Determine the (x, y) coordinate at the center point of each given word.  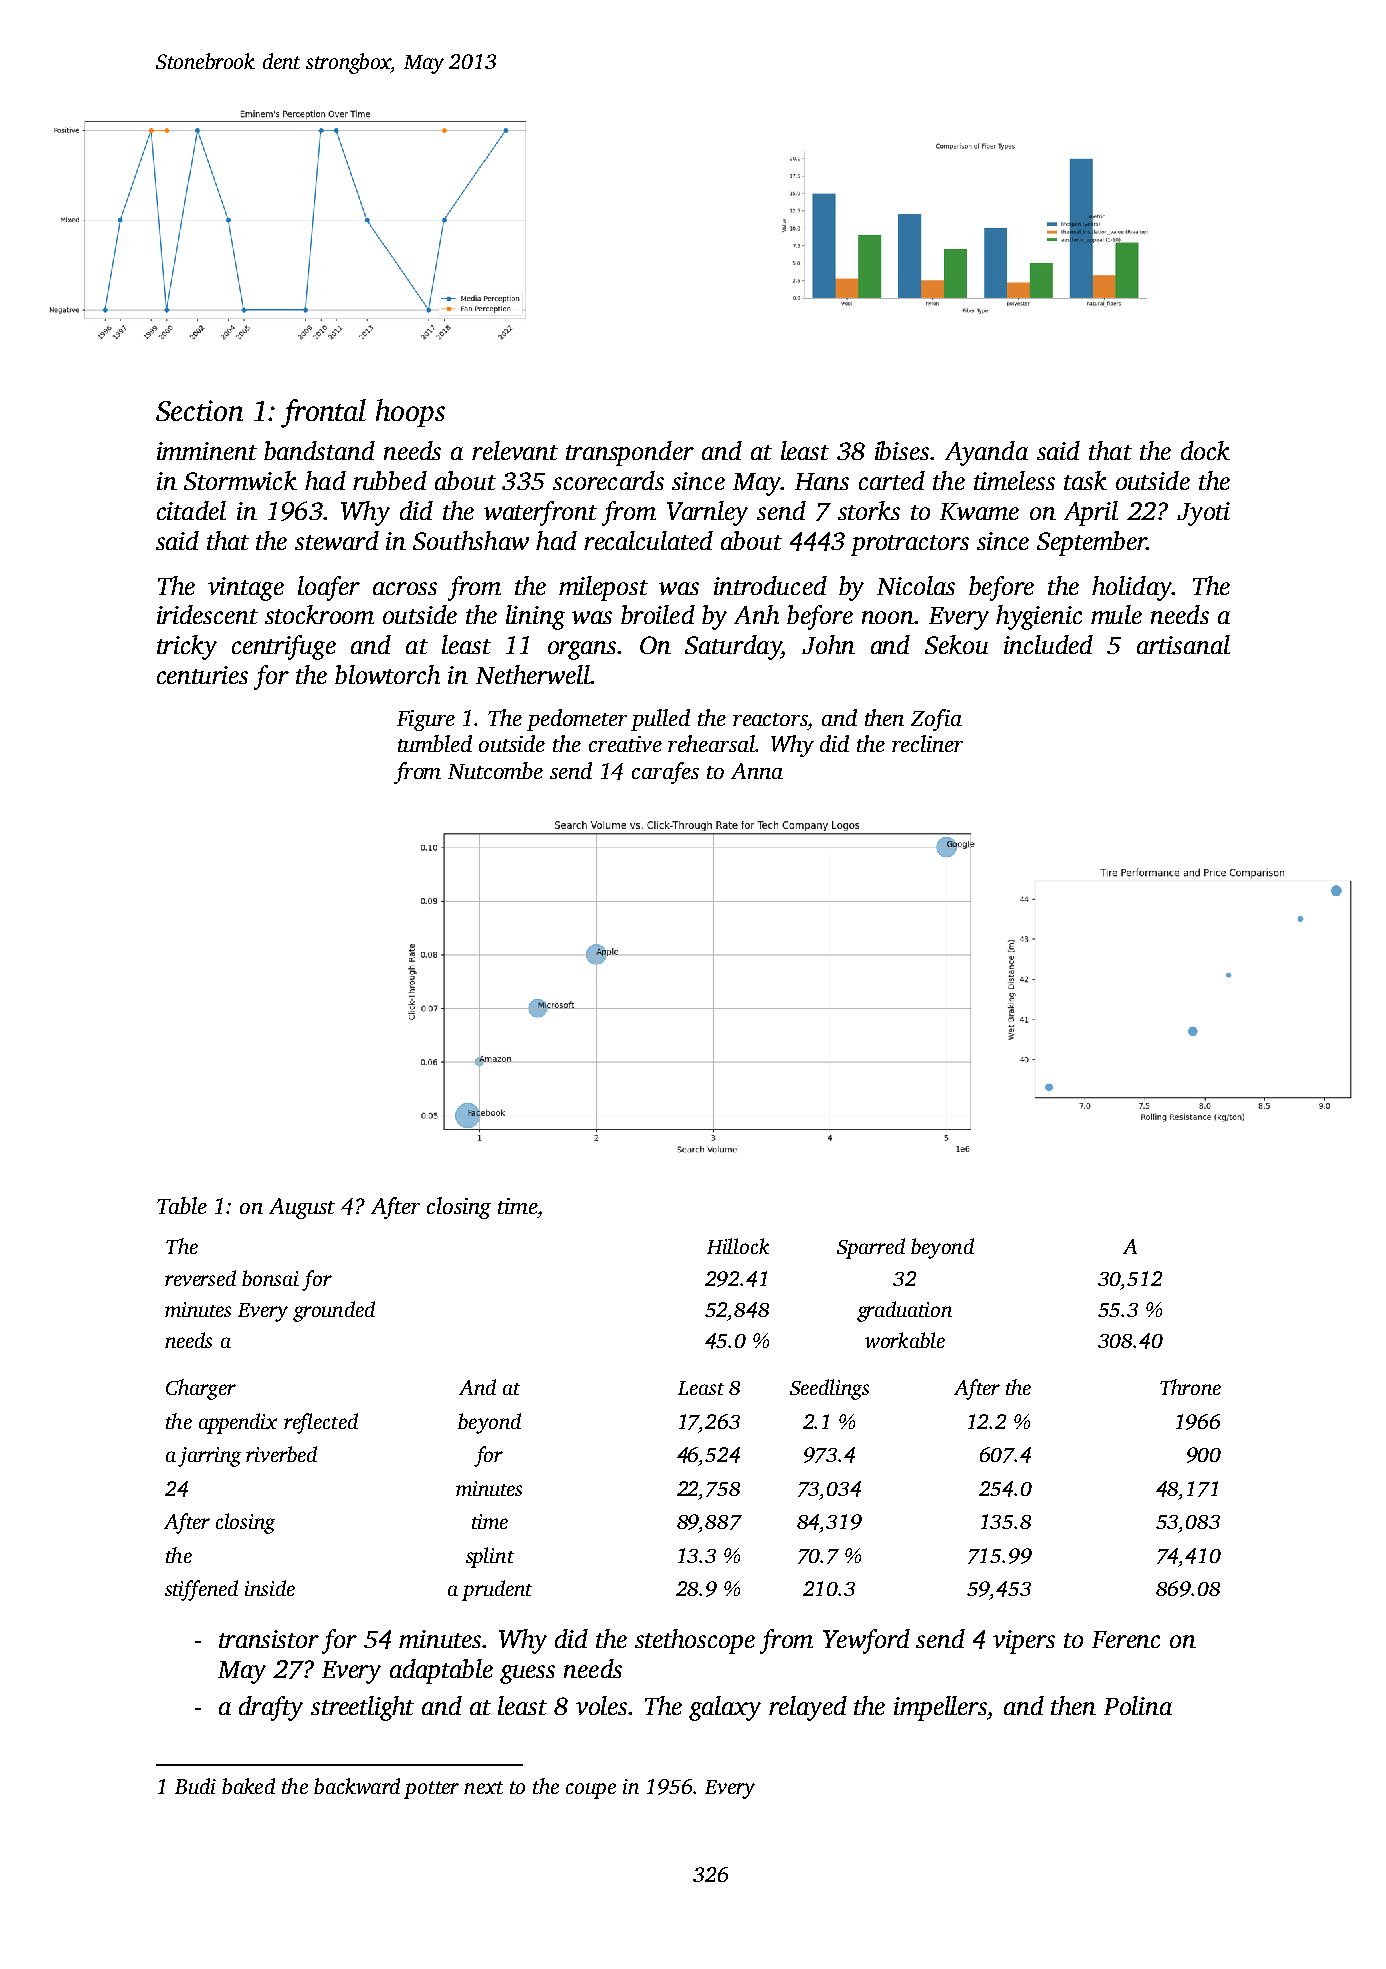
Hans (822, 481)
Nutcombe (495, 770)
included (1048, 644)
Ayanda (986, 453)
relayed (808, 1708)
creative (625, 744)
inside (270, 1588)
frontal (323, 413)
